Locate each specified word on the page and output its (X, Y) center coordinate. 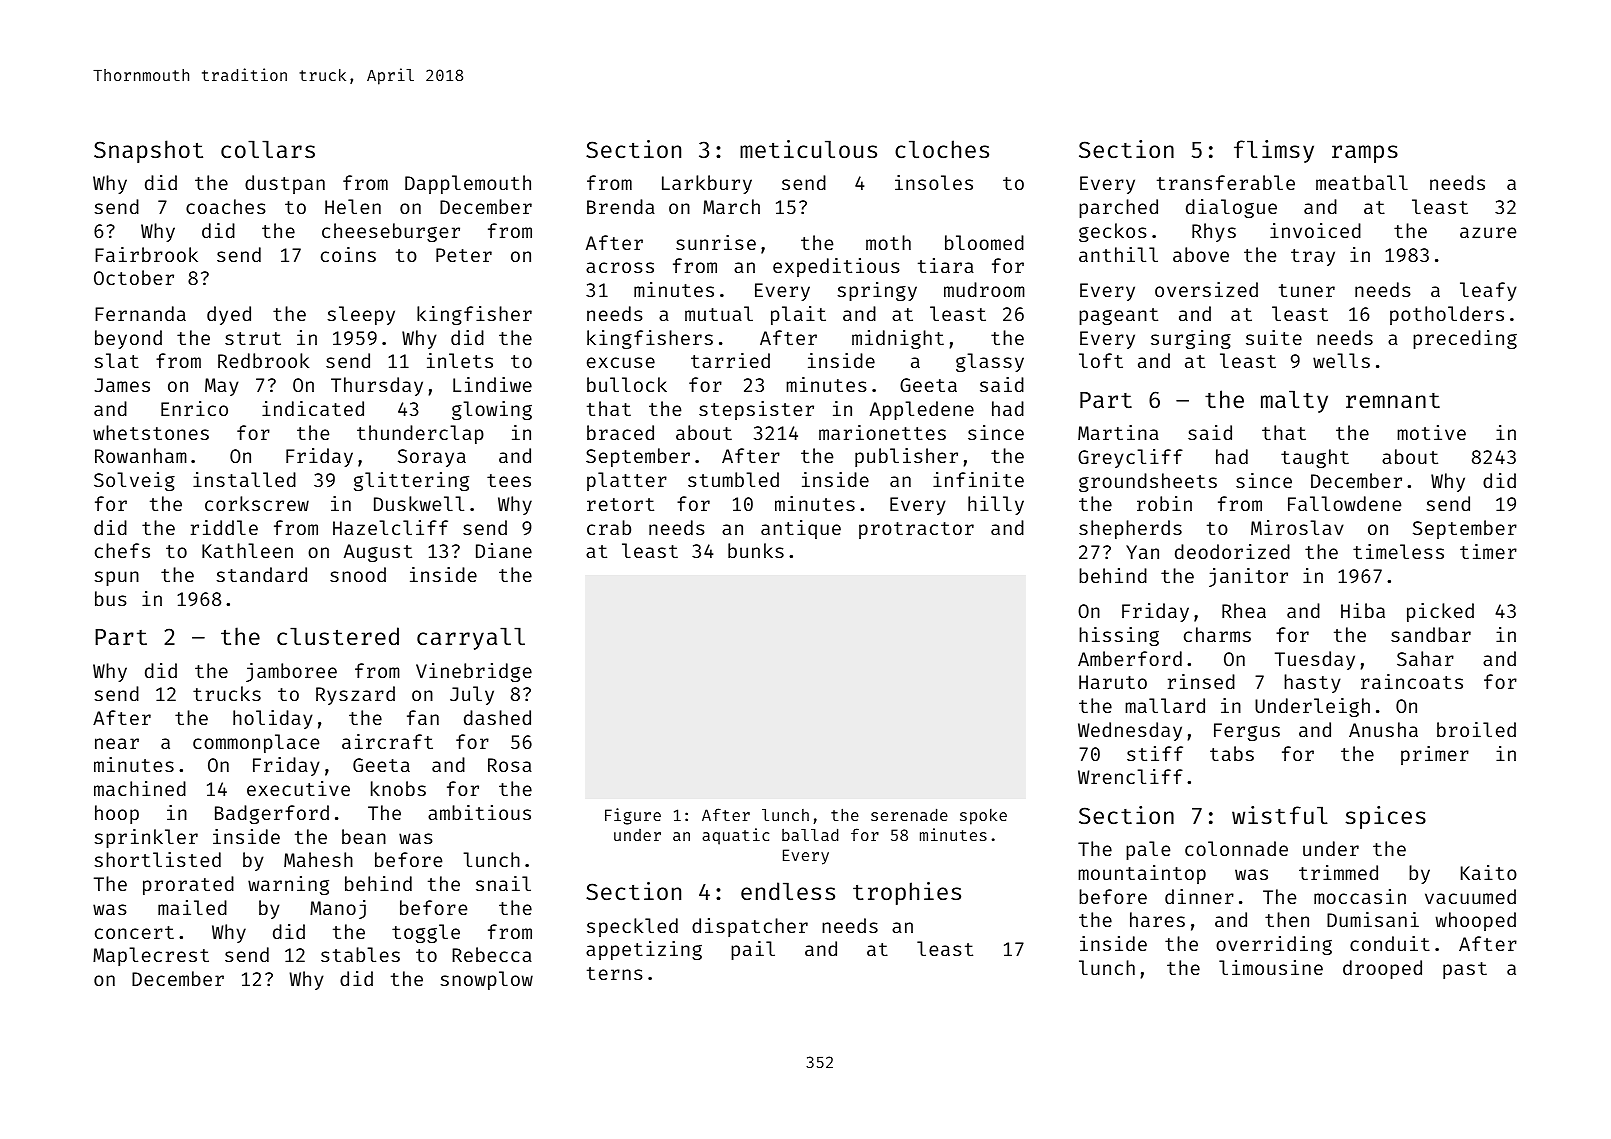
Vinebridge (474, 672)
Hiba (1363, 610)
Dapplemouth (468, 184)
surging (1191, 339)
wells (1341, 360)
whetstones (151, 432)
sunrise (716, 242)
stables (360, 954)
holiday (273, 719)
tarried (730, 360)
